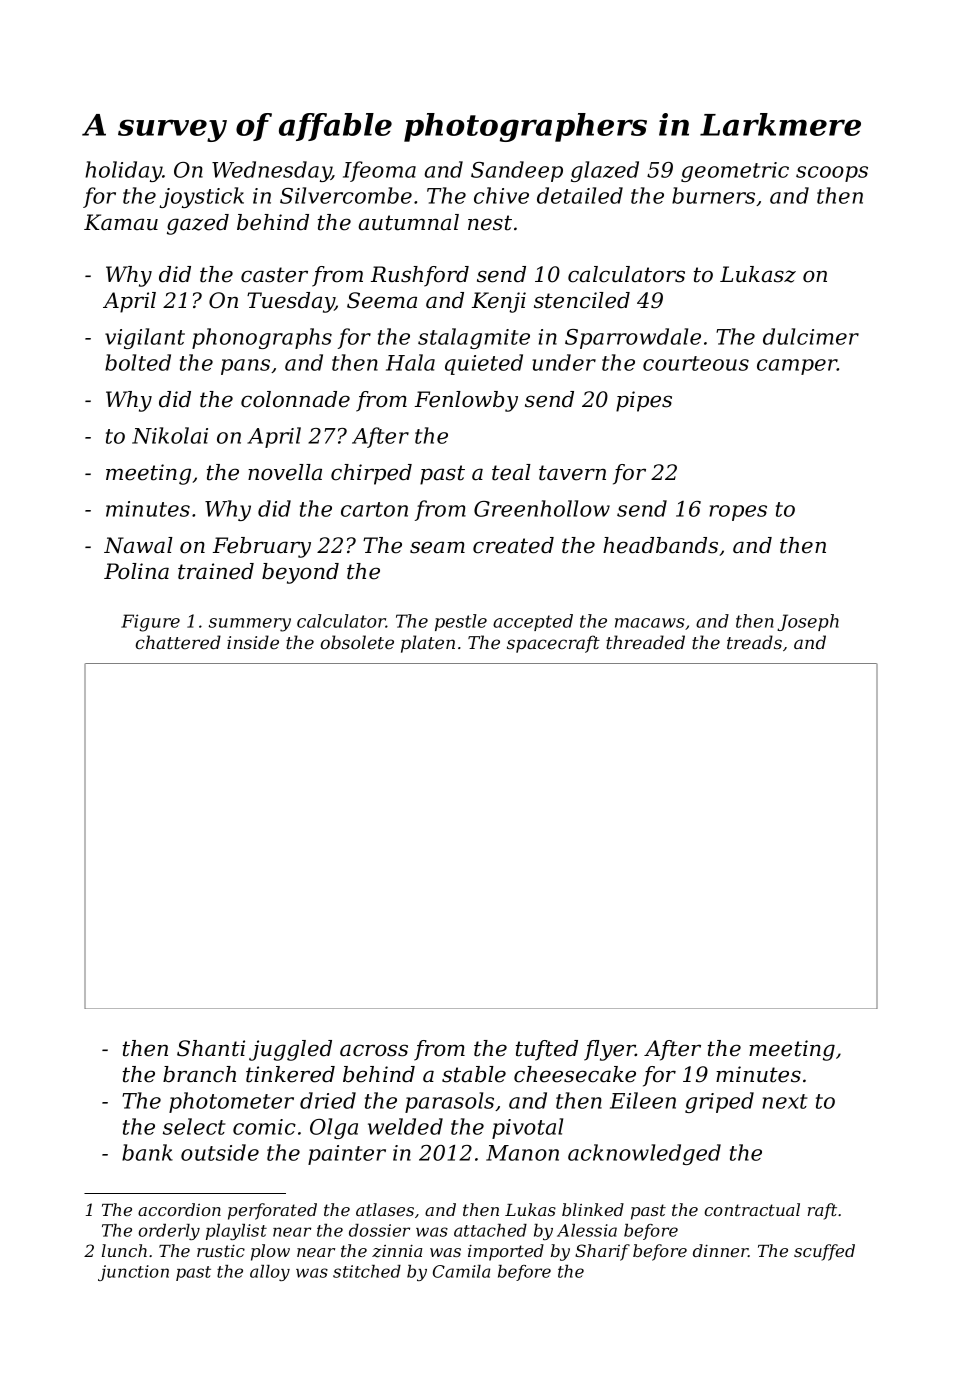 The width and height of the page is (962, 1393). I want to click on threaded, so click(645, 642).
